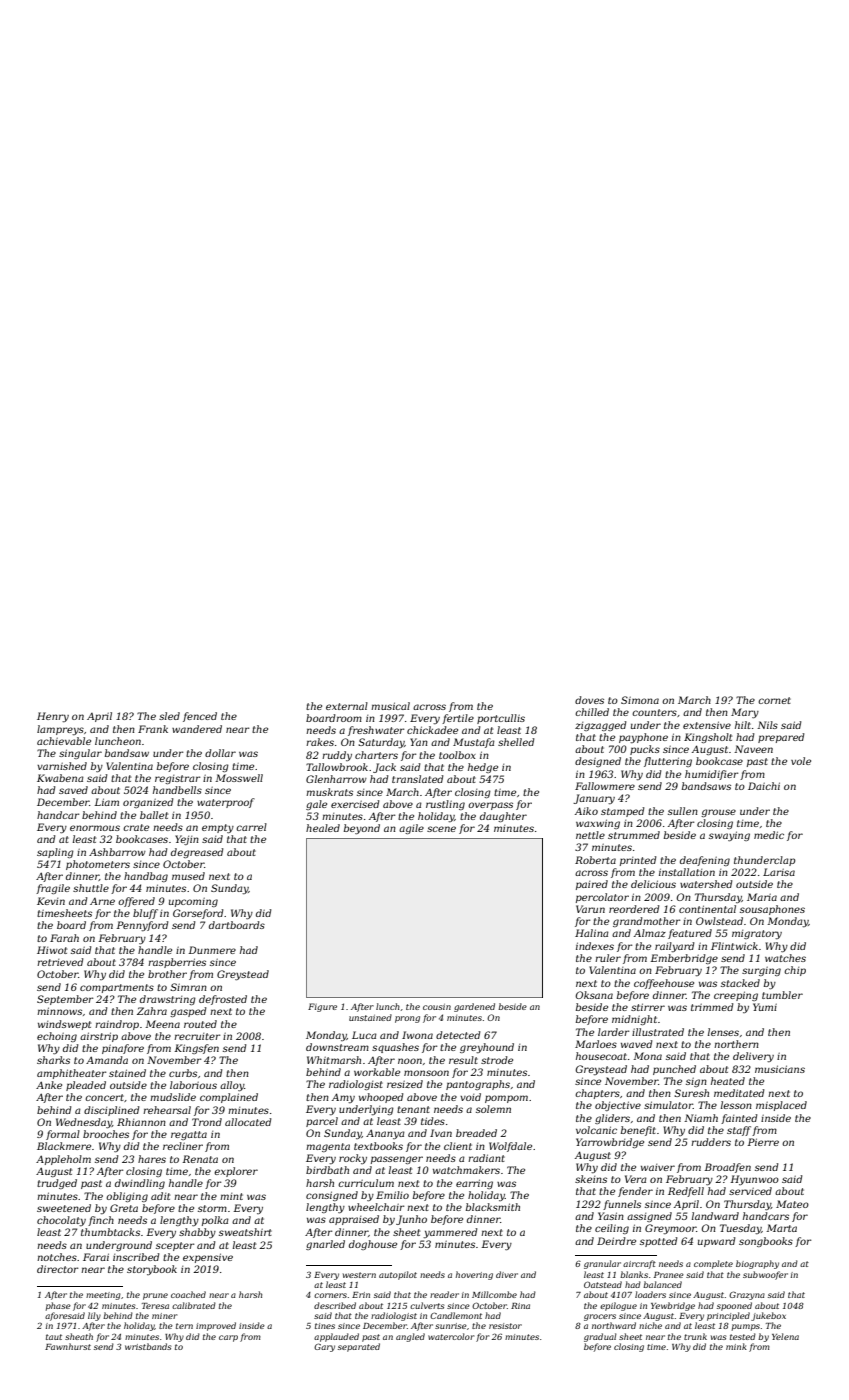 The height and width of the screenshot is (1400, 849). Describe the element at coordinates (102, 901) in the screenshot. I see `Arne` at that location.
